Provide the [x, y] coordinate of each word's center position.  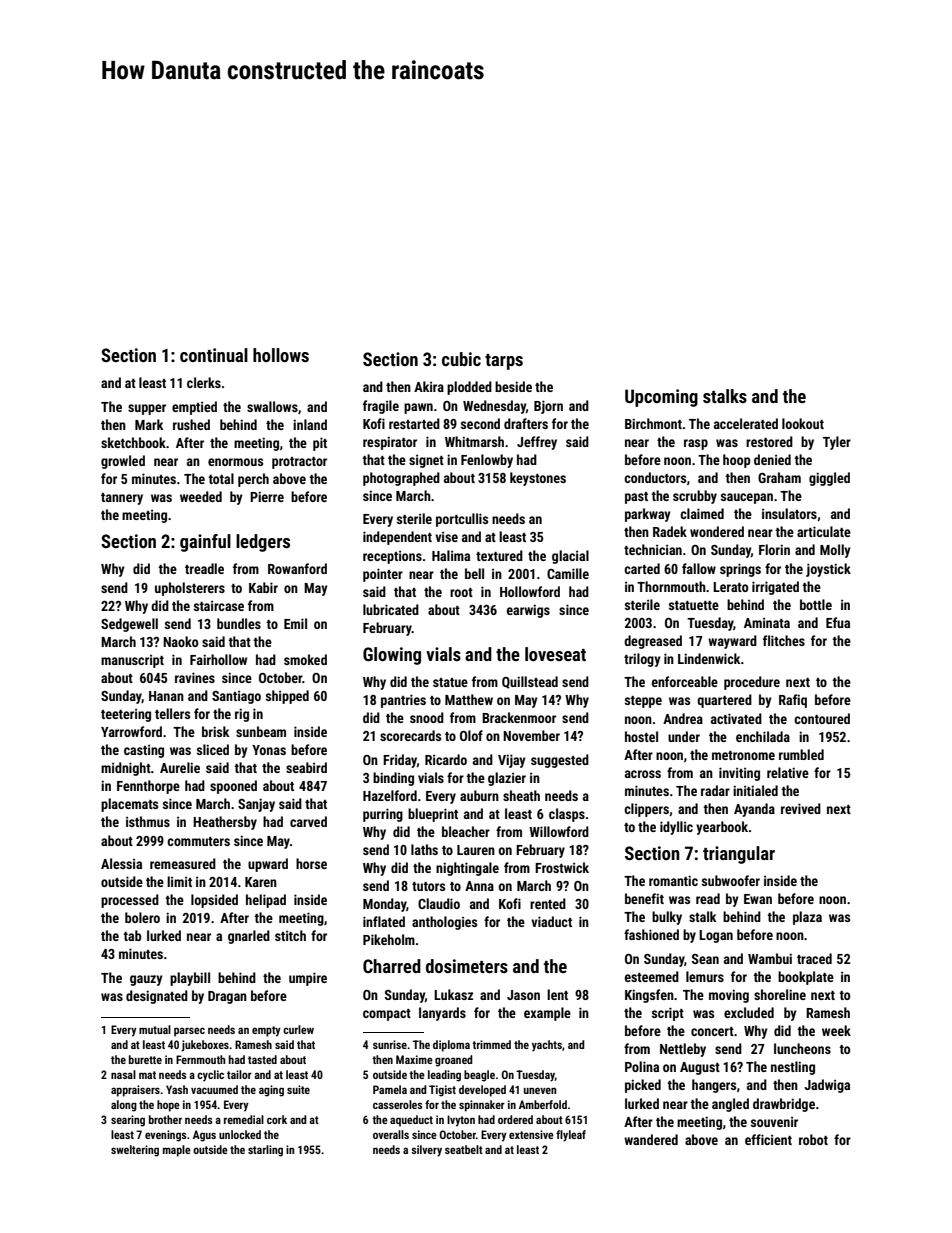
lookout [803, 423]
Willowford [559, 831]
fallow [699, 568]
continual [214, 355]
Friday [400, 761]
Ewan [758, 899]
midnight [126, 769]
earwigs [528, 611]
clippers [646, 810]
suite [298, 1089]
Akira [429, 386]
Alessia [121, 863]
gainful [205, 543]
